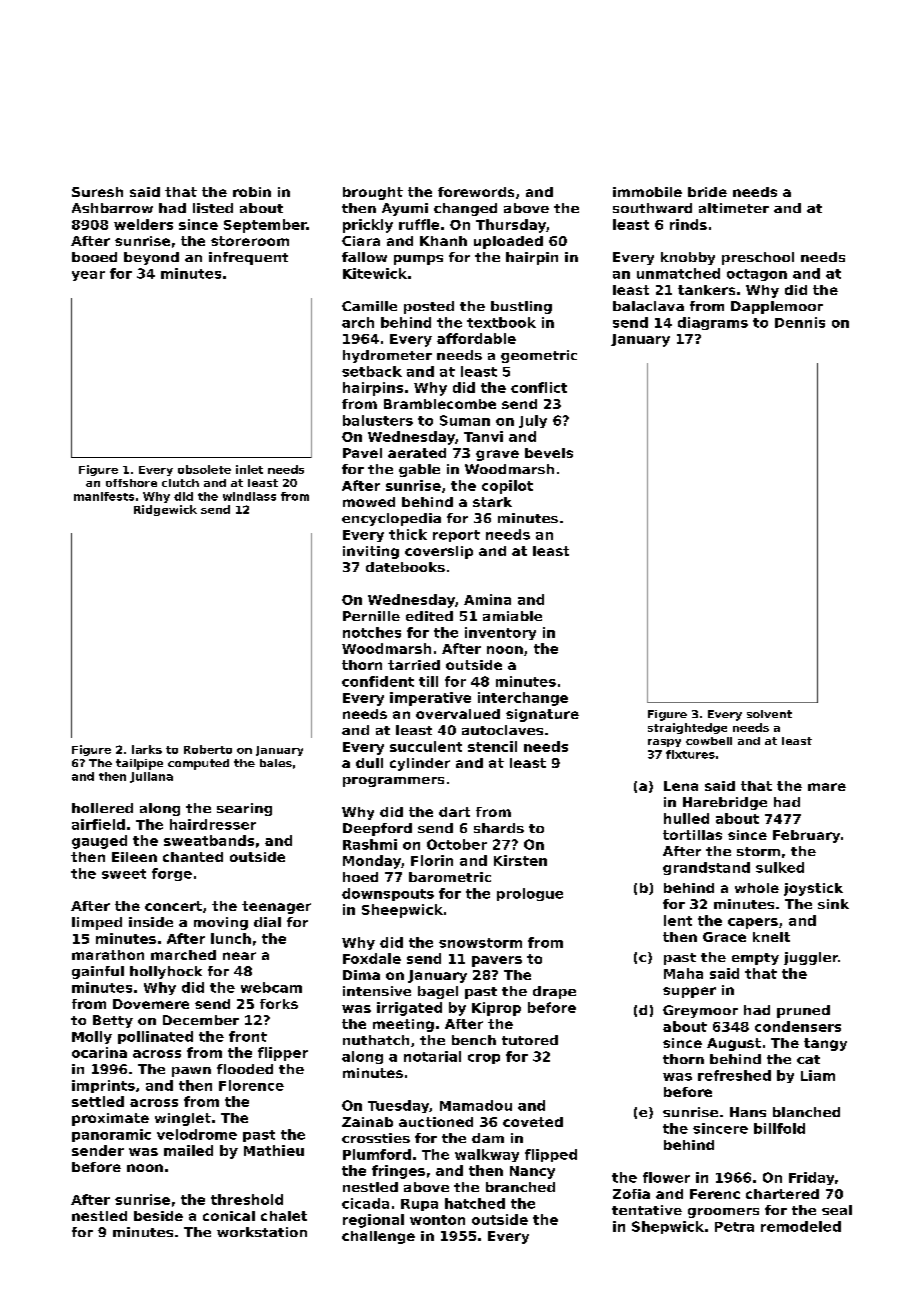 The width and height of the page is (924, 1308). What do you see at coordinates (533, 421) in the page?
I see `July` at bounding box center [533, 421].
